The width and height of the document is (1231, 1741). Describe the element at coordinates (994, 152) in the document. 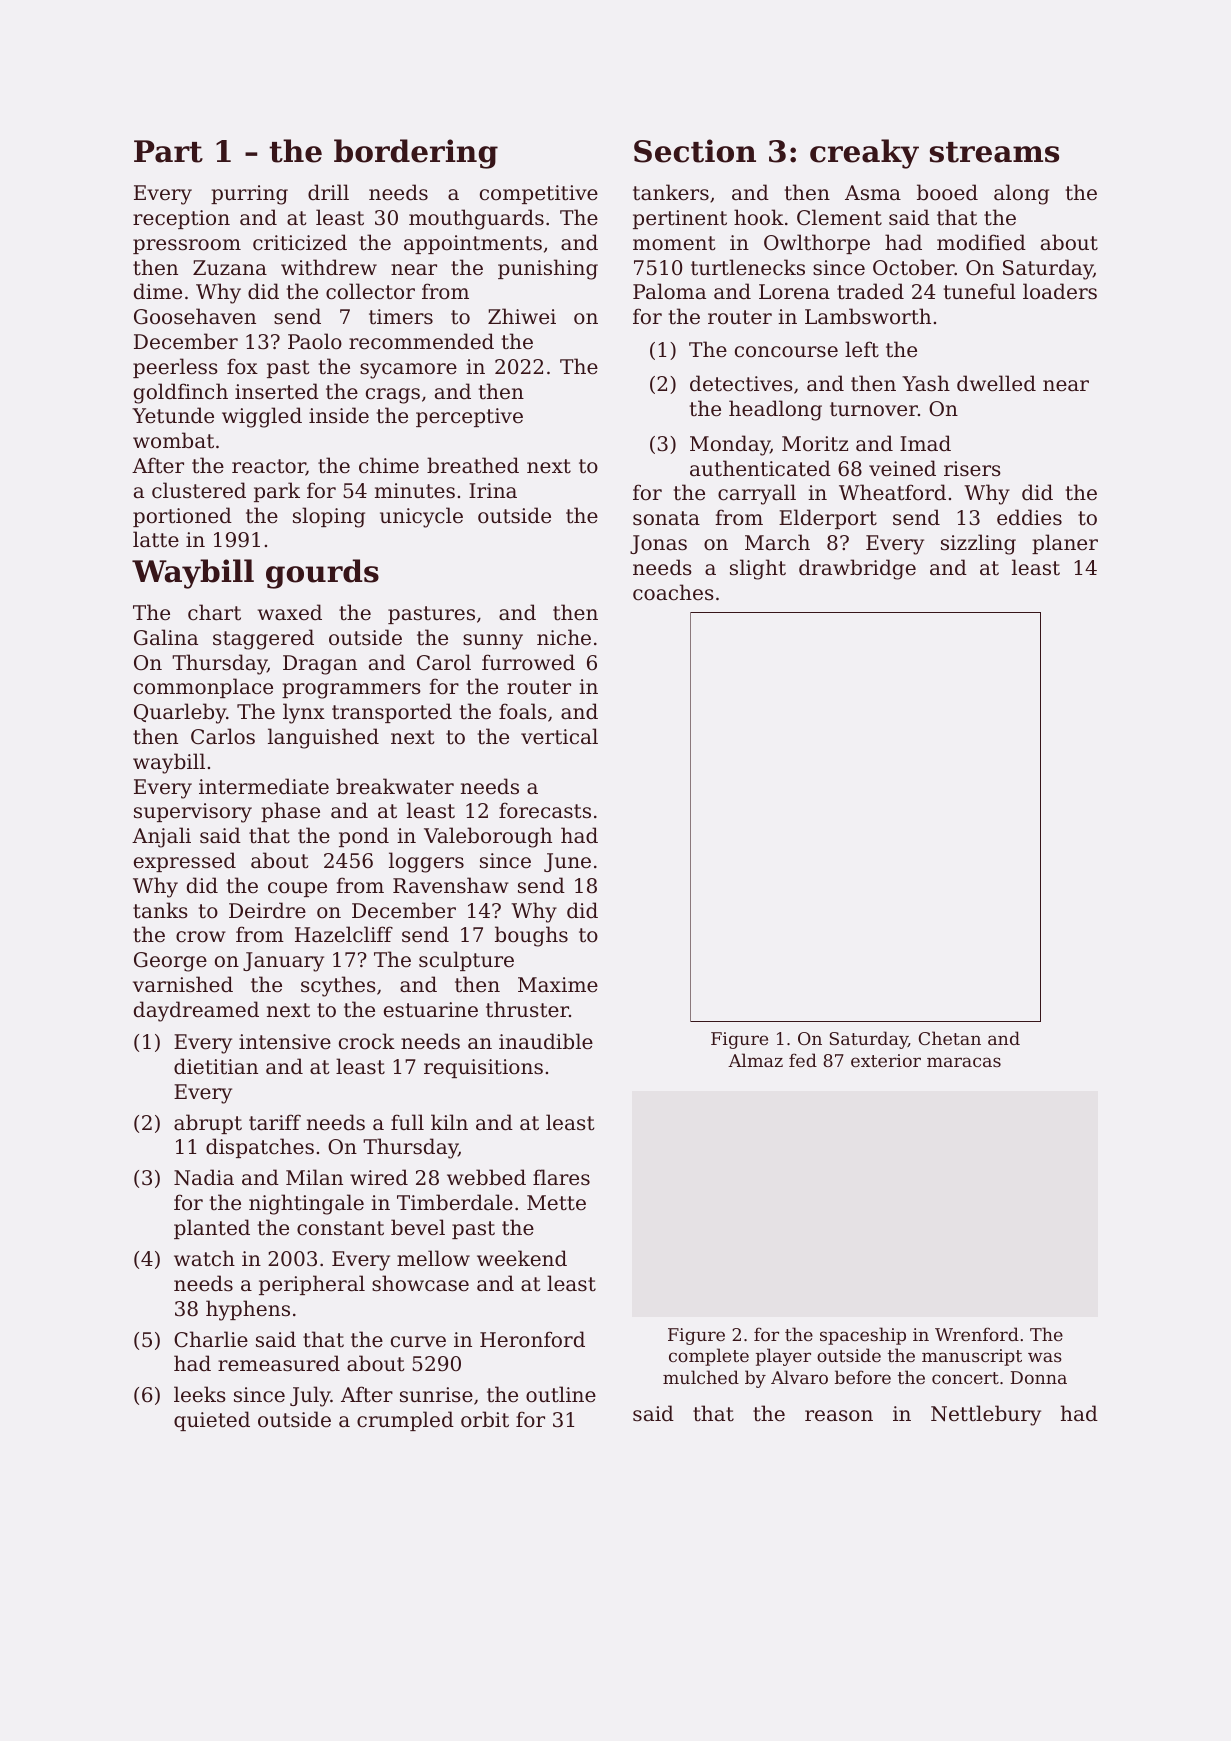

I see `streams` at that location.
